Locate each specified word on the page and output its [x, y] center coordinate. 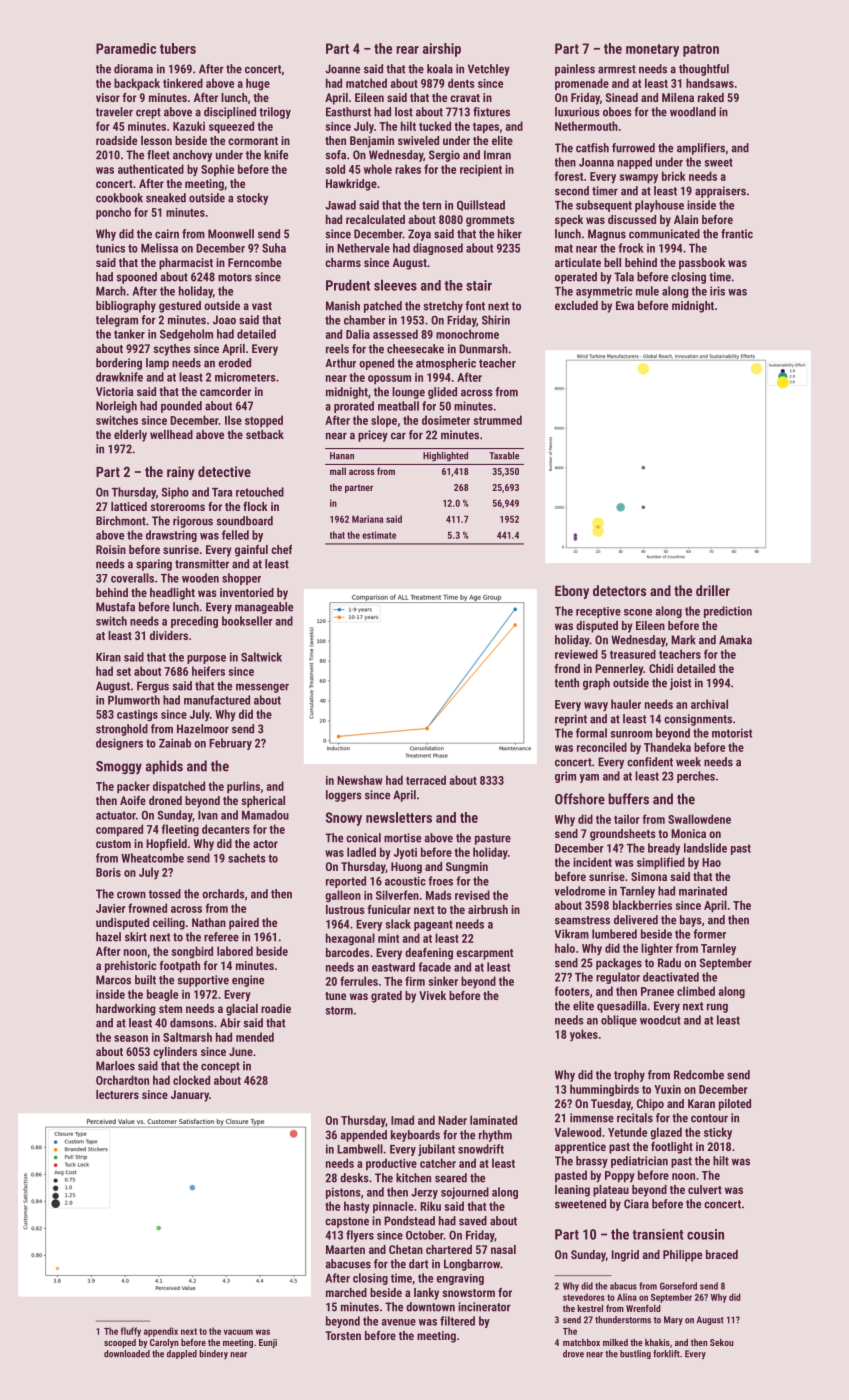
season [131, 1038]
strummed [498, 420]
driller [713, 590]
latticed [129, 506]
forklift [666, 1354]
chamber [365, 320]
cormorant [253, 141]
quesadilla [622, 1007]
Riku [430, 1206]
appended [363, 1136]
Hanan [342, 456]
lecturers [117, 1094]
